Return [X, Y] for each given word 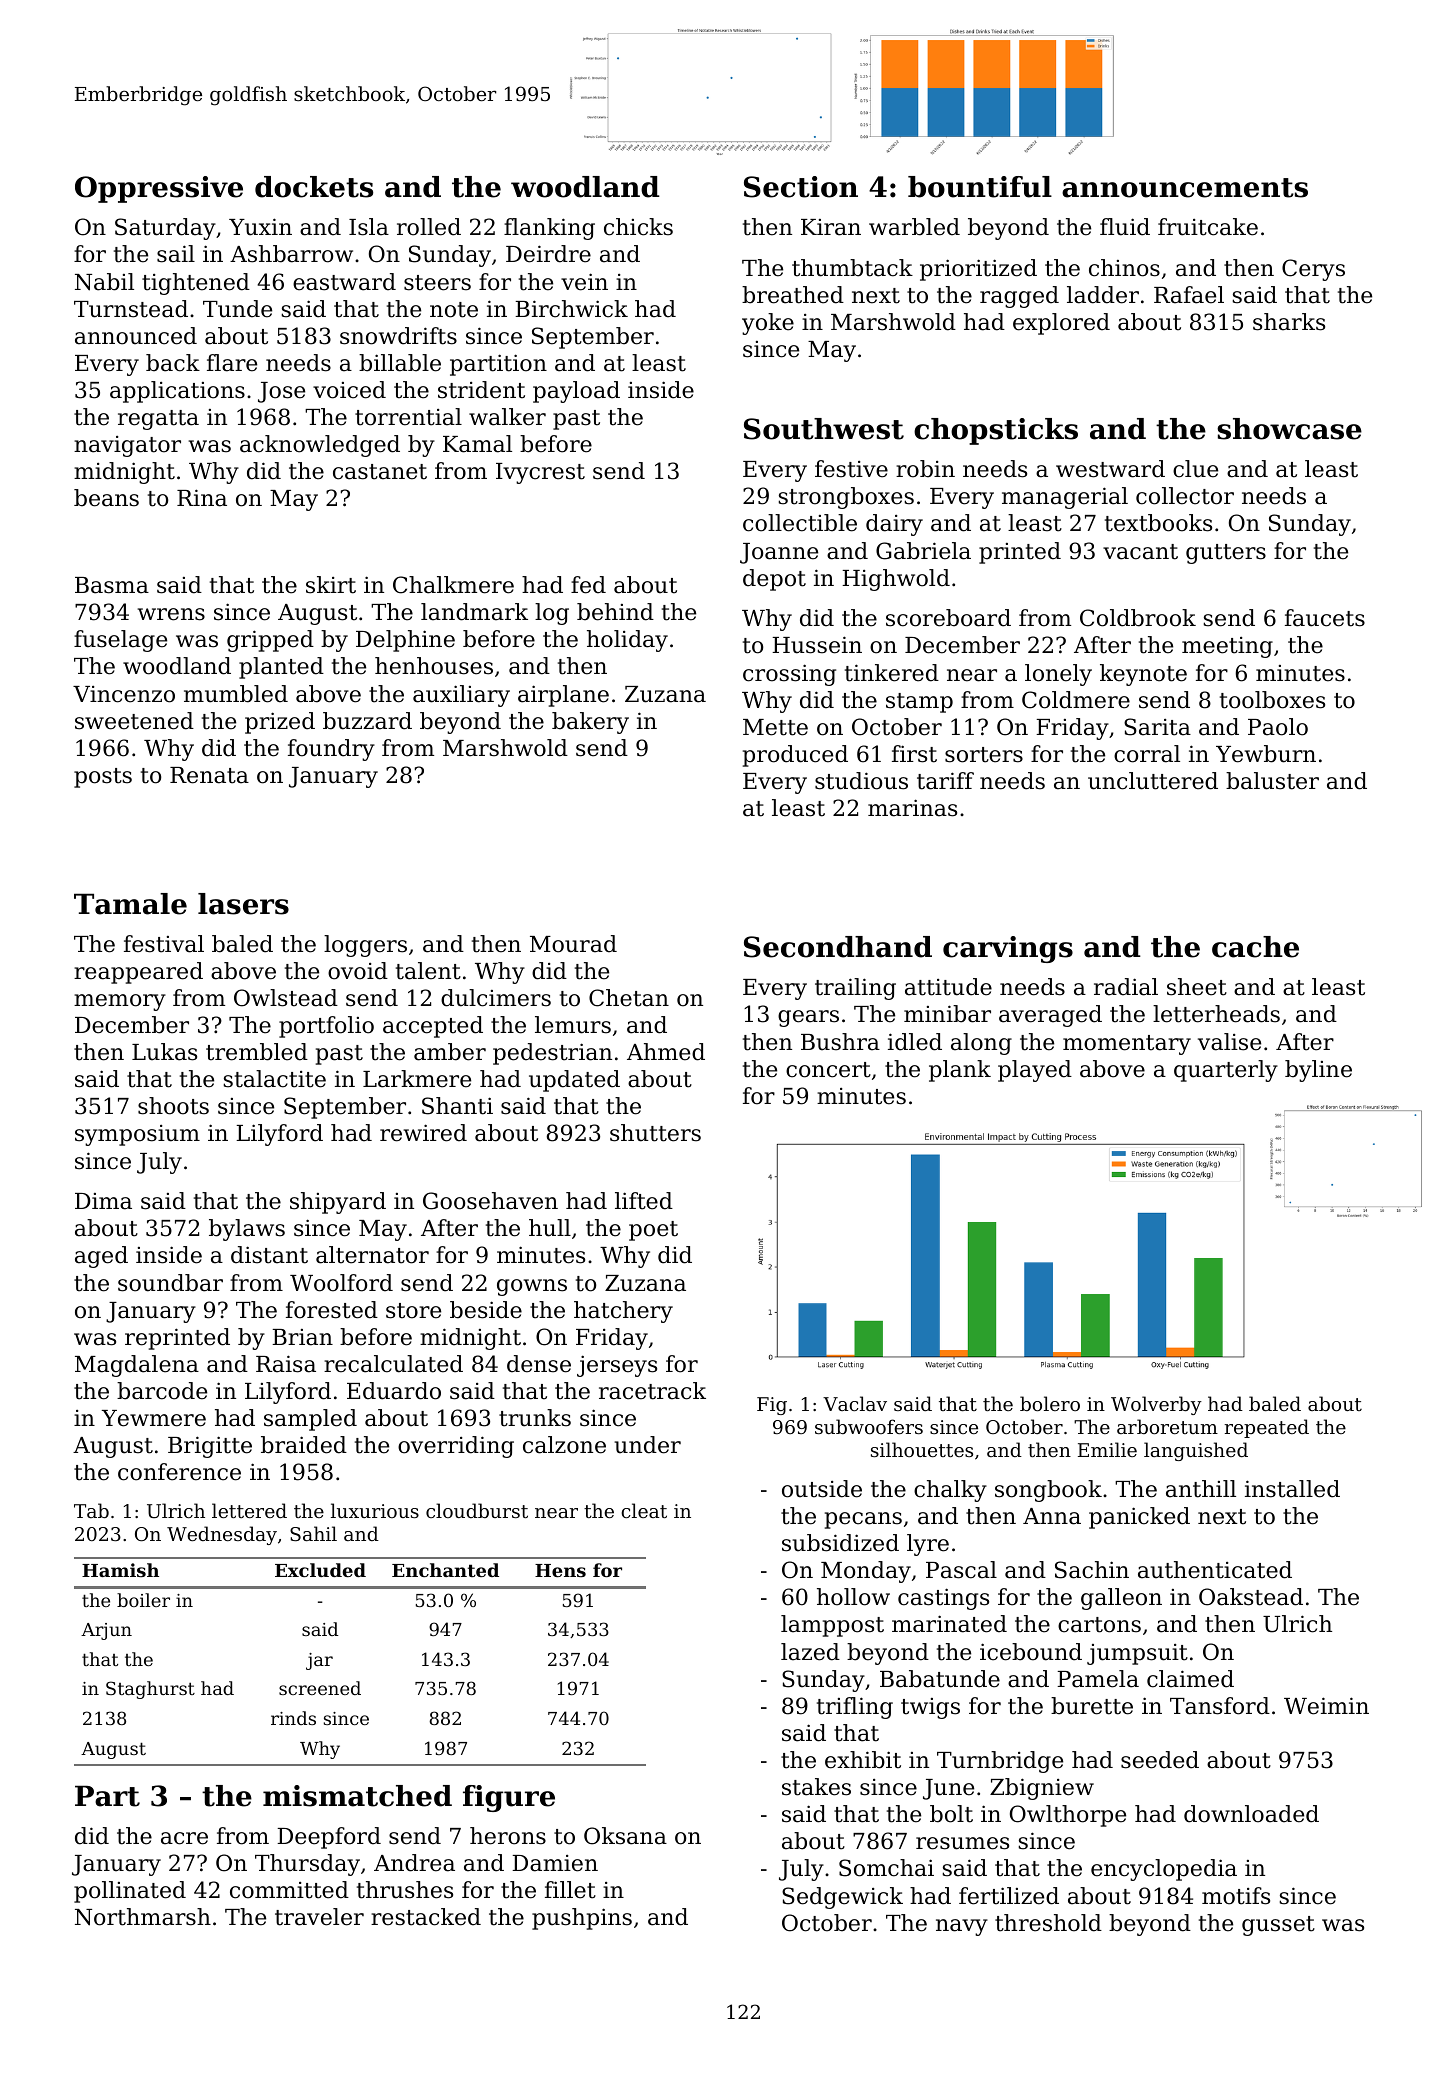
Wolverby [1156, 1405]
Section [801, 187]
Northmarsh [143, 1917]
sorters [984, 755]
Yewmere [154, 1418]
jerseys [617, 1366]
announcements [1185, 188]
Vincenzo [124, 694]
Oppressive [159, 189]
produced [795, 756]
